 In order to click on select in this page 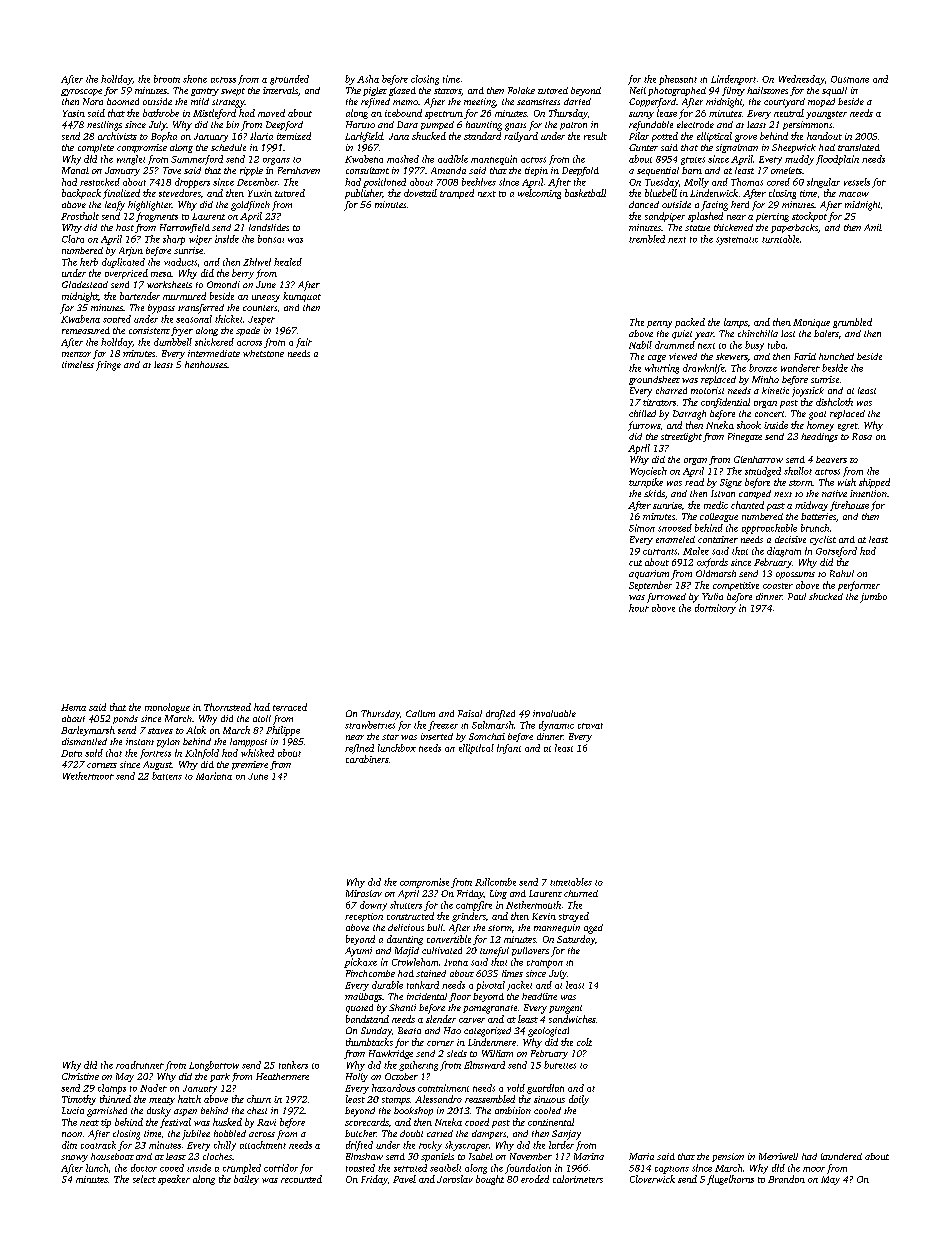, I will do `click(144, 1179)`.
